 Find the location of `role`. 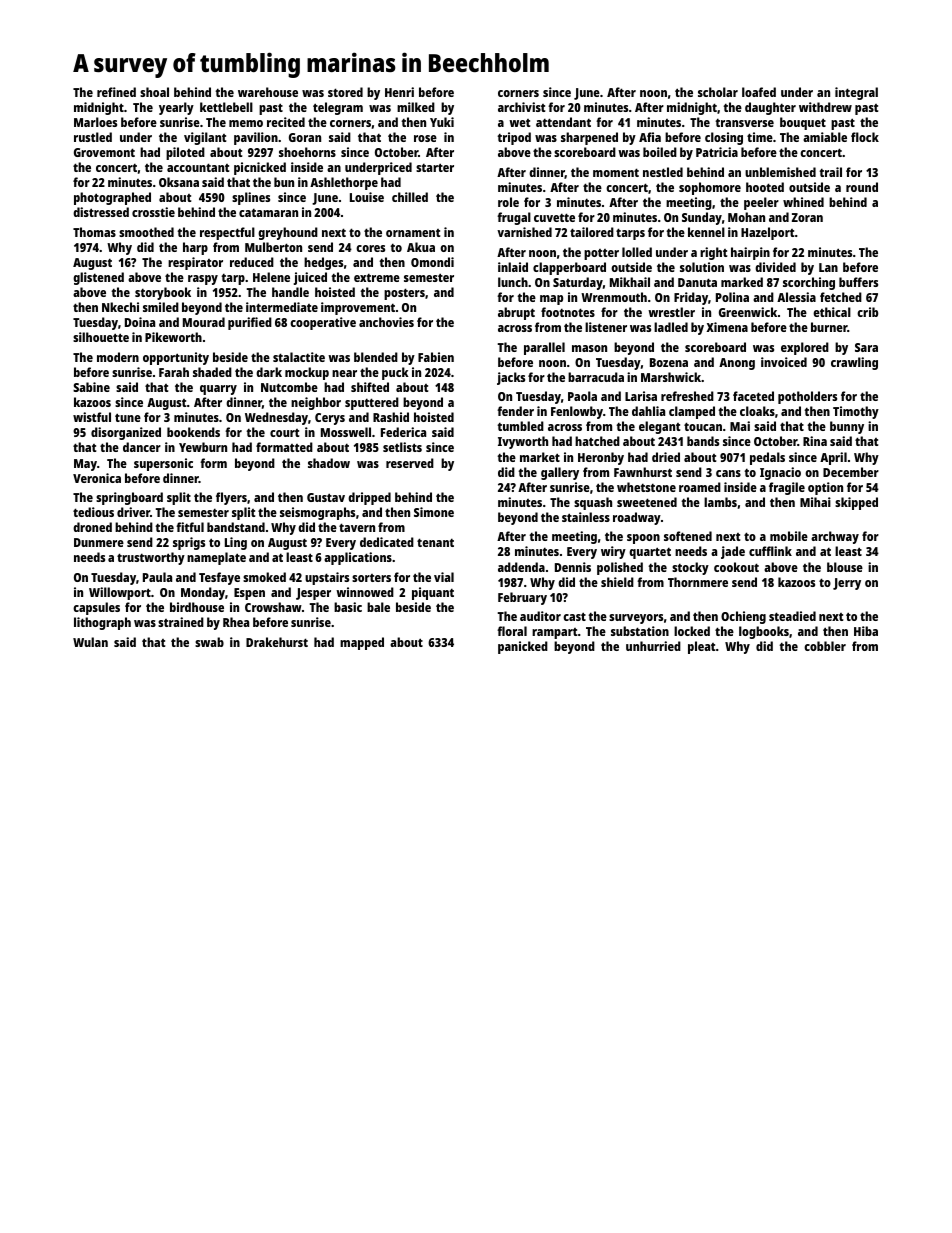

role is located at coordinates (508, 202).
